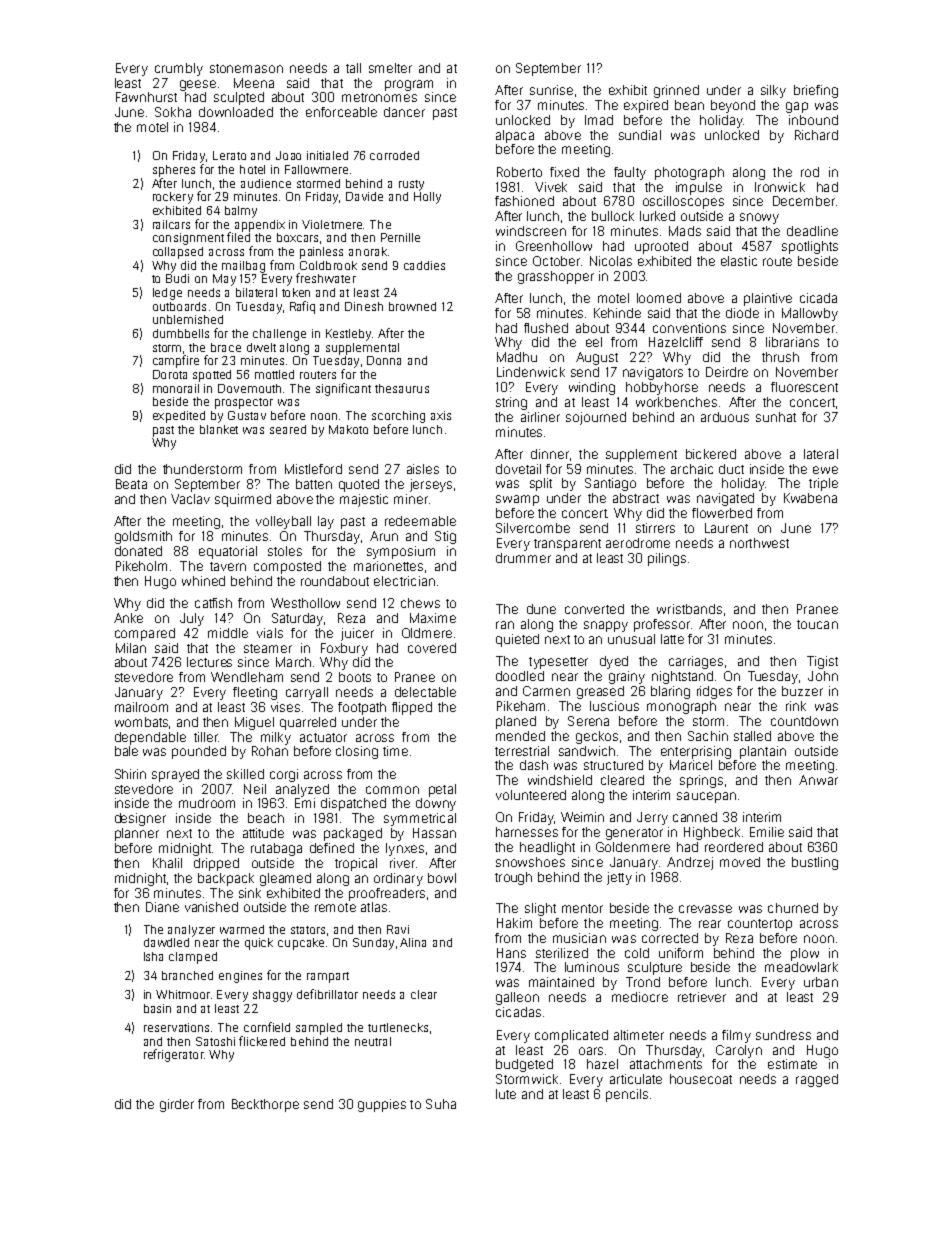 The width and height of the screenshot is (952, 1233). What do you see at coordinates (816, 91) in the screenshot?
I see `briefing` at bounding box center [816, 91].
